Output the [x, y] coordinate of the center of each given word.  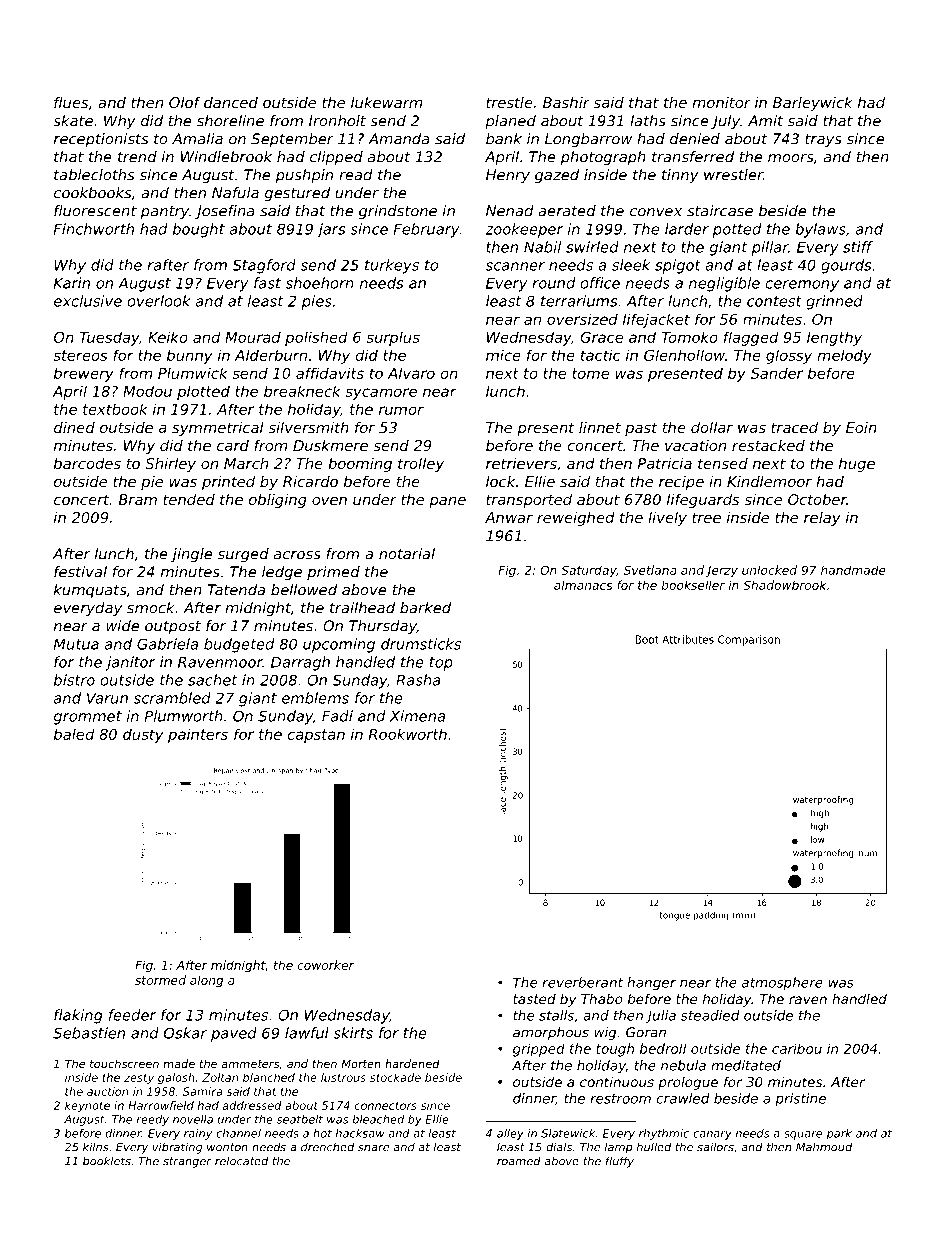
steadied [710, 1015]
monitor [721, 102]
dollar [712, 427]
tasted [534, 999]
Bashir [566, 102]
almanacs [583, 585]
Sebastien [89, 1033]
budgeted [239, 645]
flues [71, 102]
